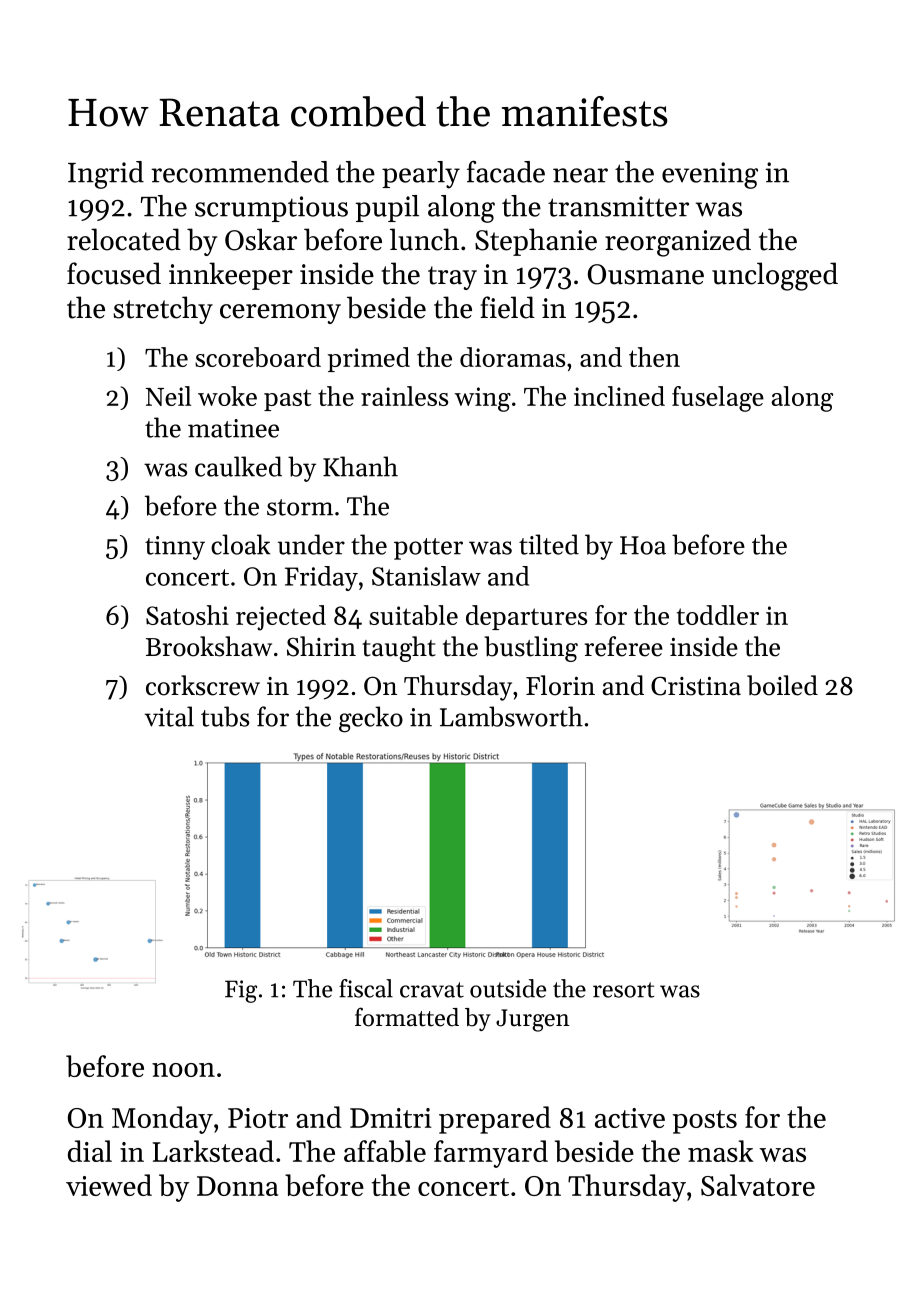 Image resolution: width=924 pixels, height=1311 pixels. I want to click on resort, so click(624, 990).
